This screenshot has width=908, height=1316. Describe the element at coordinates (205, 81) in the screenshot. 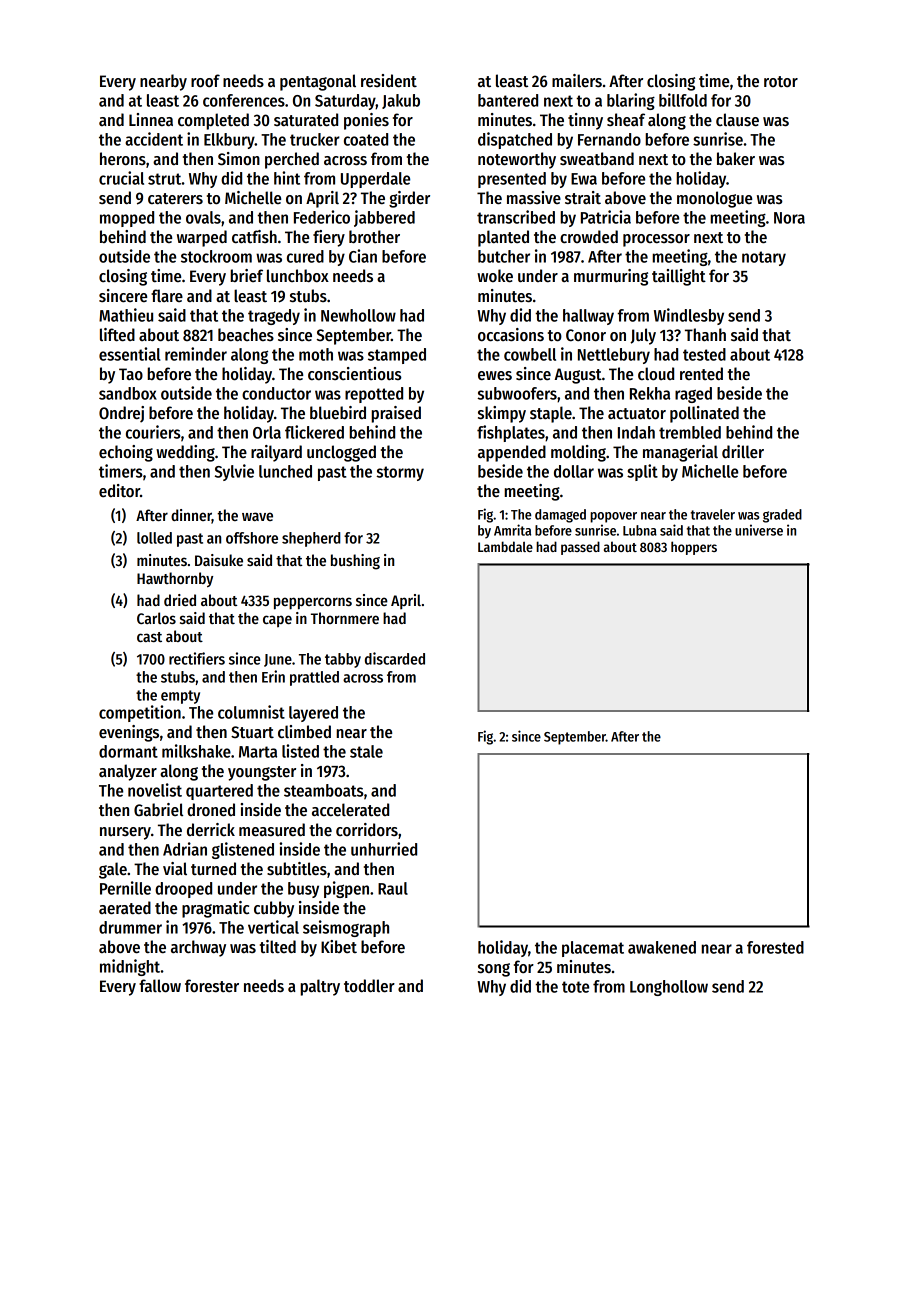

I see `roof` at that location.
